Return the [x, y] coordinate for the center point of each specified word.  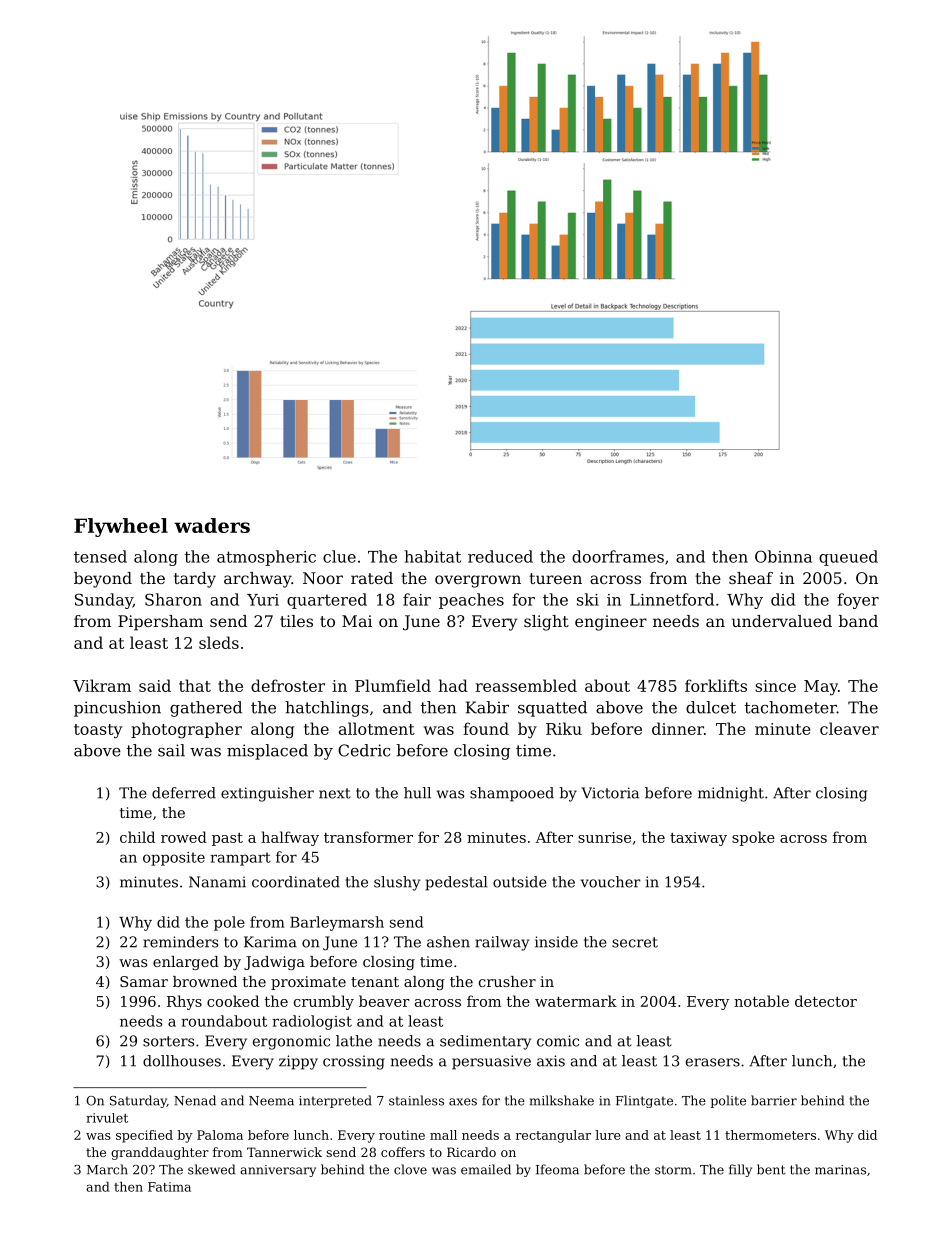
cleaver [849, 728]
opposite [174, 859]
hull [417, 793]
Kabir [487, 707]
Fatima [169, 1187]
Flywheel [121, 527]
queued [848, 558]
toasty [98, 731]
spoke [753, 838]
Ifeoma [557, 1169]
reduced [500, 556]
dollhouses [182, 1061]
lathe [354, 1041]
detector [826, 1001]
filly [740, 1170]
